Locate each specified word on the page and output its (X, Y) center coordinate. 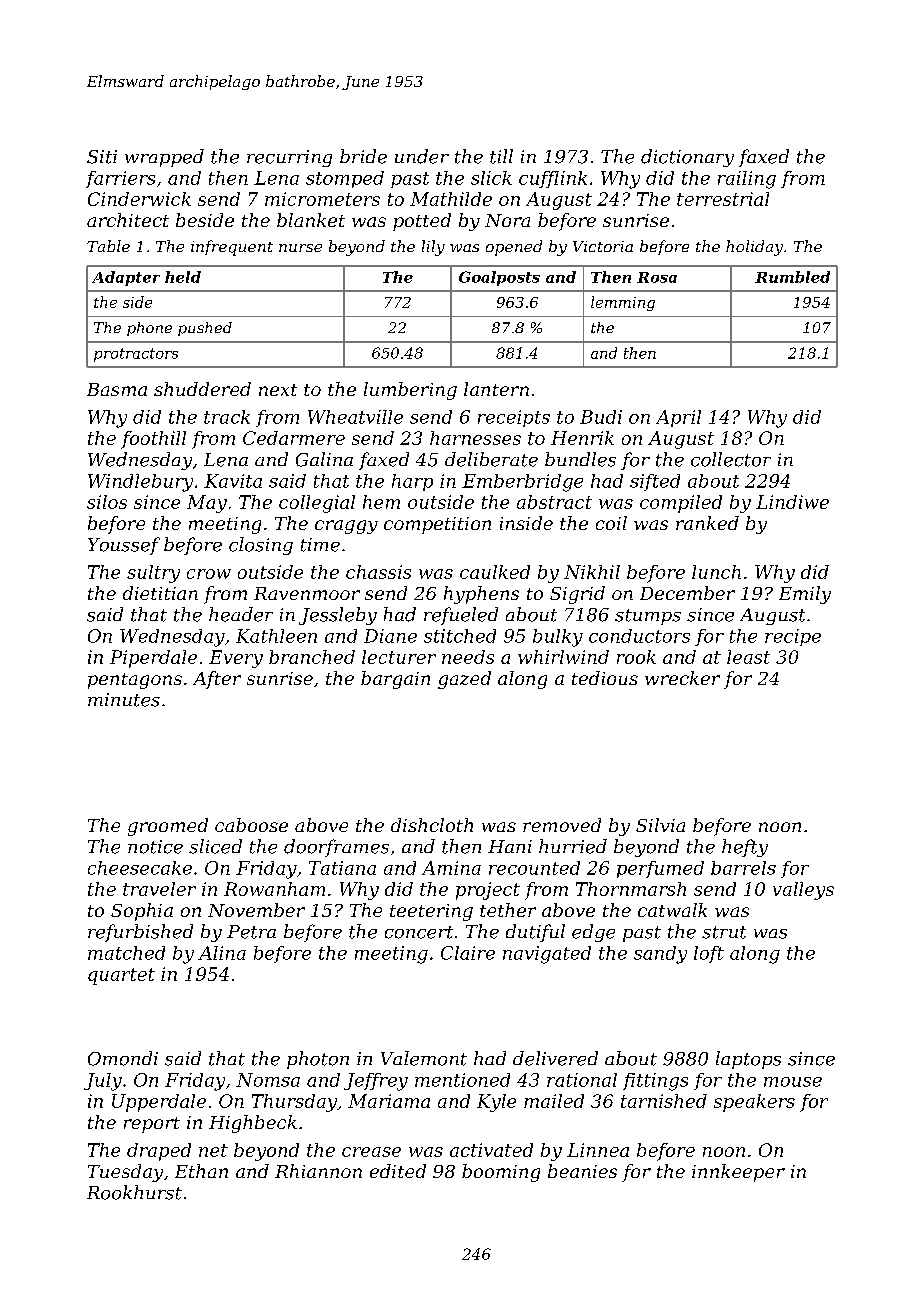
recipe (793, 637)
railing (747, 180)
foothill (153, 440)
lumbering (410, 391)
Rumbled (792, 277)
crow (209, 574)
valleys (803, 891)
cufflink (553, 179)
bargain (395, 680)
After (217, 680)
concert (419, 932)
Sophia (142, 912)
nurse (300, 248)
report (152, 1125)
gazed (464, 680)
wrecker (682, 678)
